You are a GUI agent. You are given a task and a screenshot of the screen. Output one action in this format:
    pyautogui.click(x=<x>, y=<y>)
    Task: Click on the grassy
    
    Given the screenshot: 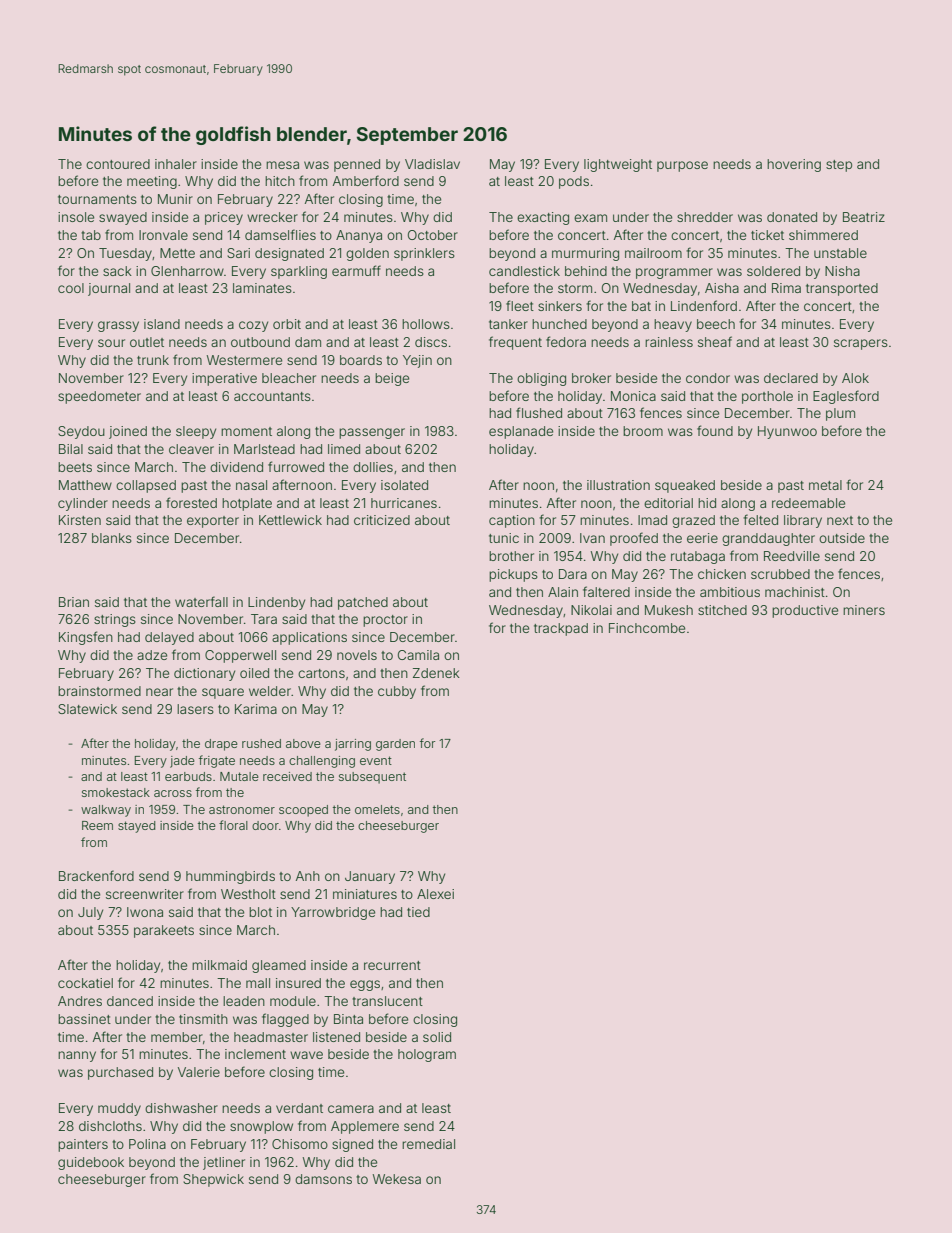 What is the action you would take?
    pyautogui.click(x=118, y=326)
